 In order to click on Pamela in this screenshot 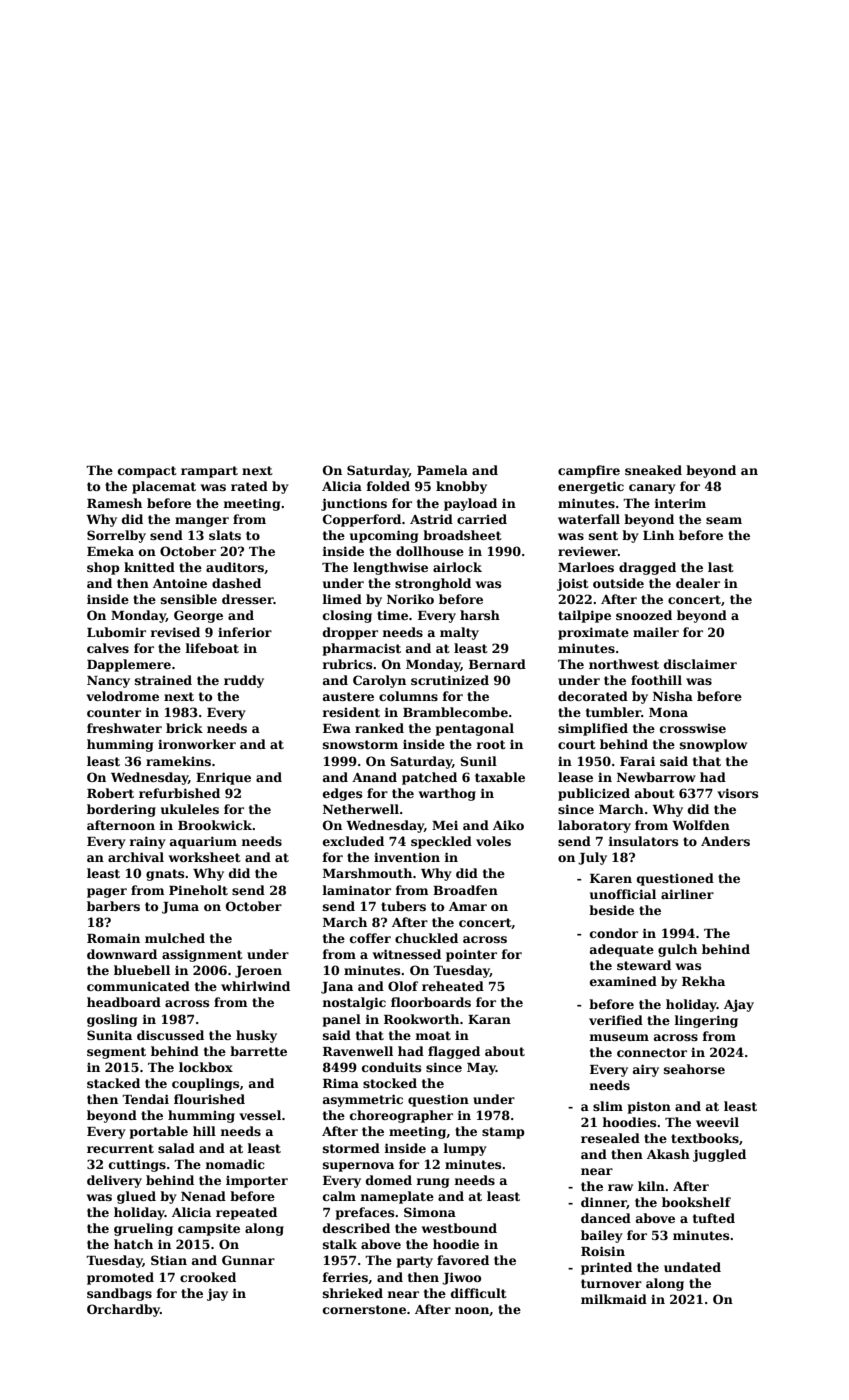, I will do `click(442, 470)`.
